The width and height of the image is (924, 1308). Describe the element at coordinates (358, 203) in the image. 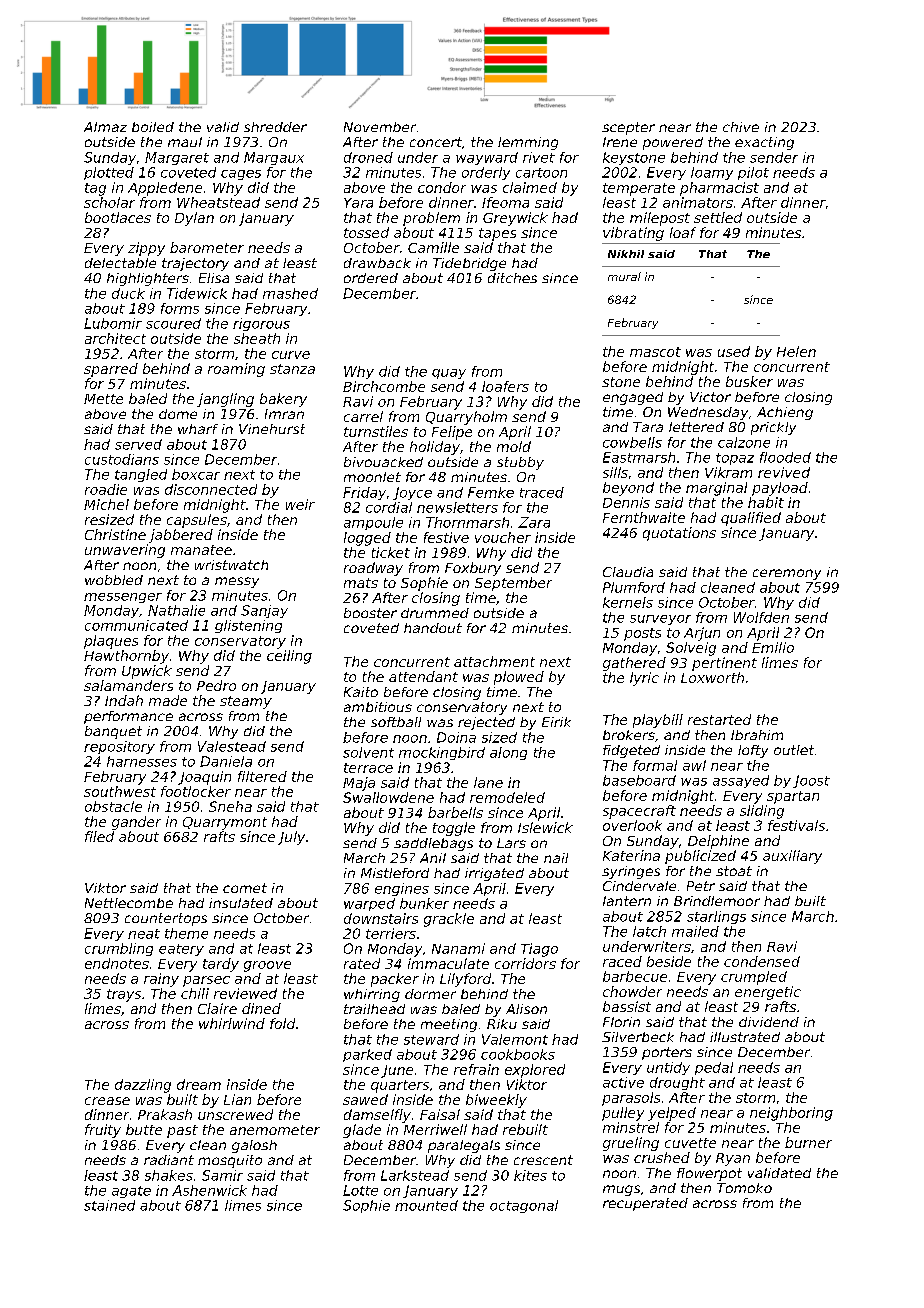

I see `Yara` at that location.
